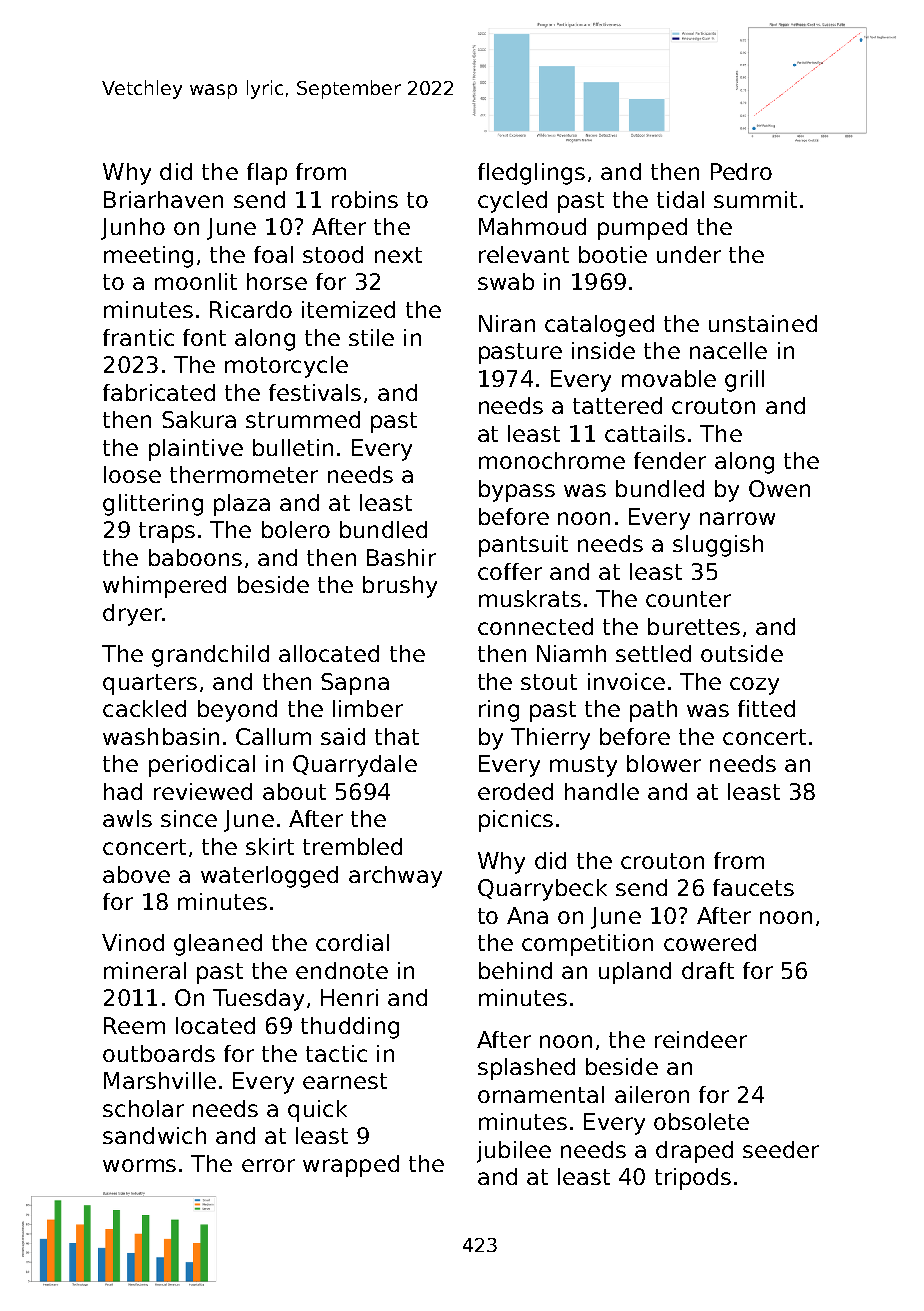  What do you see at coordinates (139, 1165) in the document?
I see `worms` at bounding box center [139, 1165].
